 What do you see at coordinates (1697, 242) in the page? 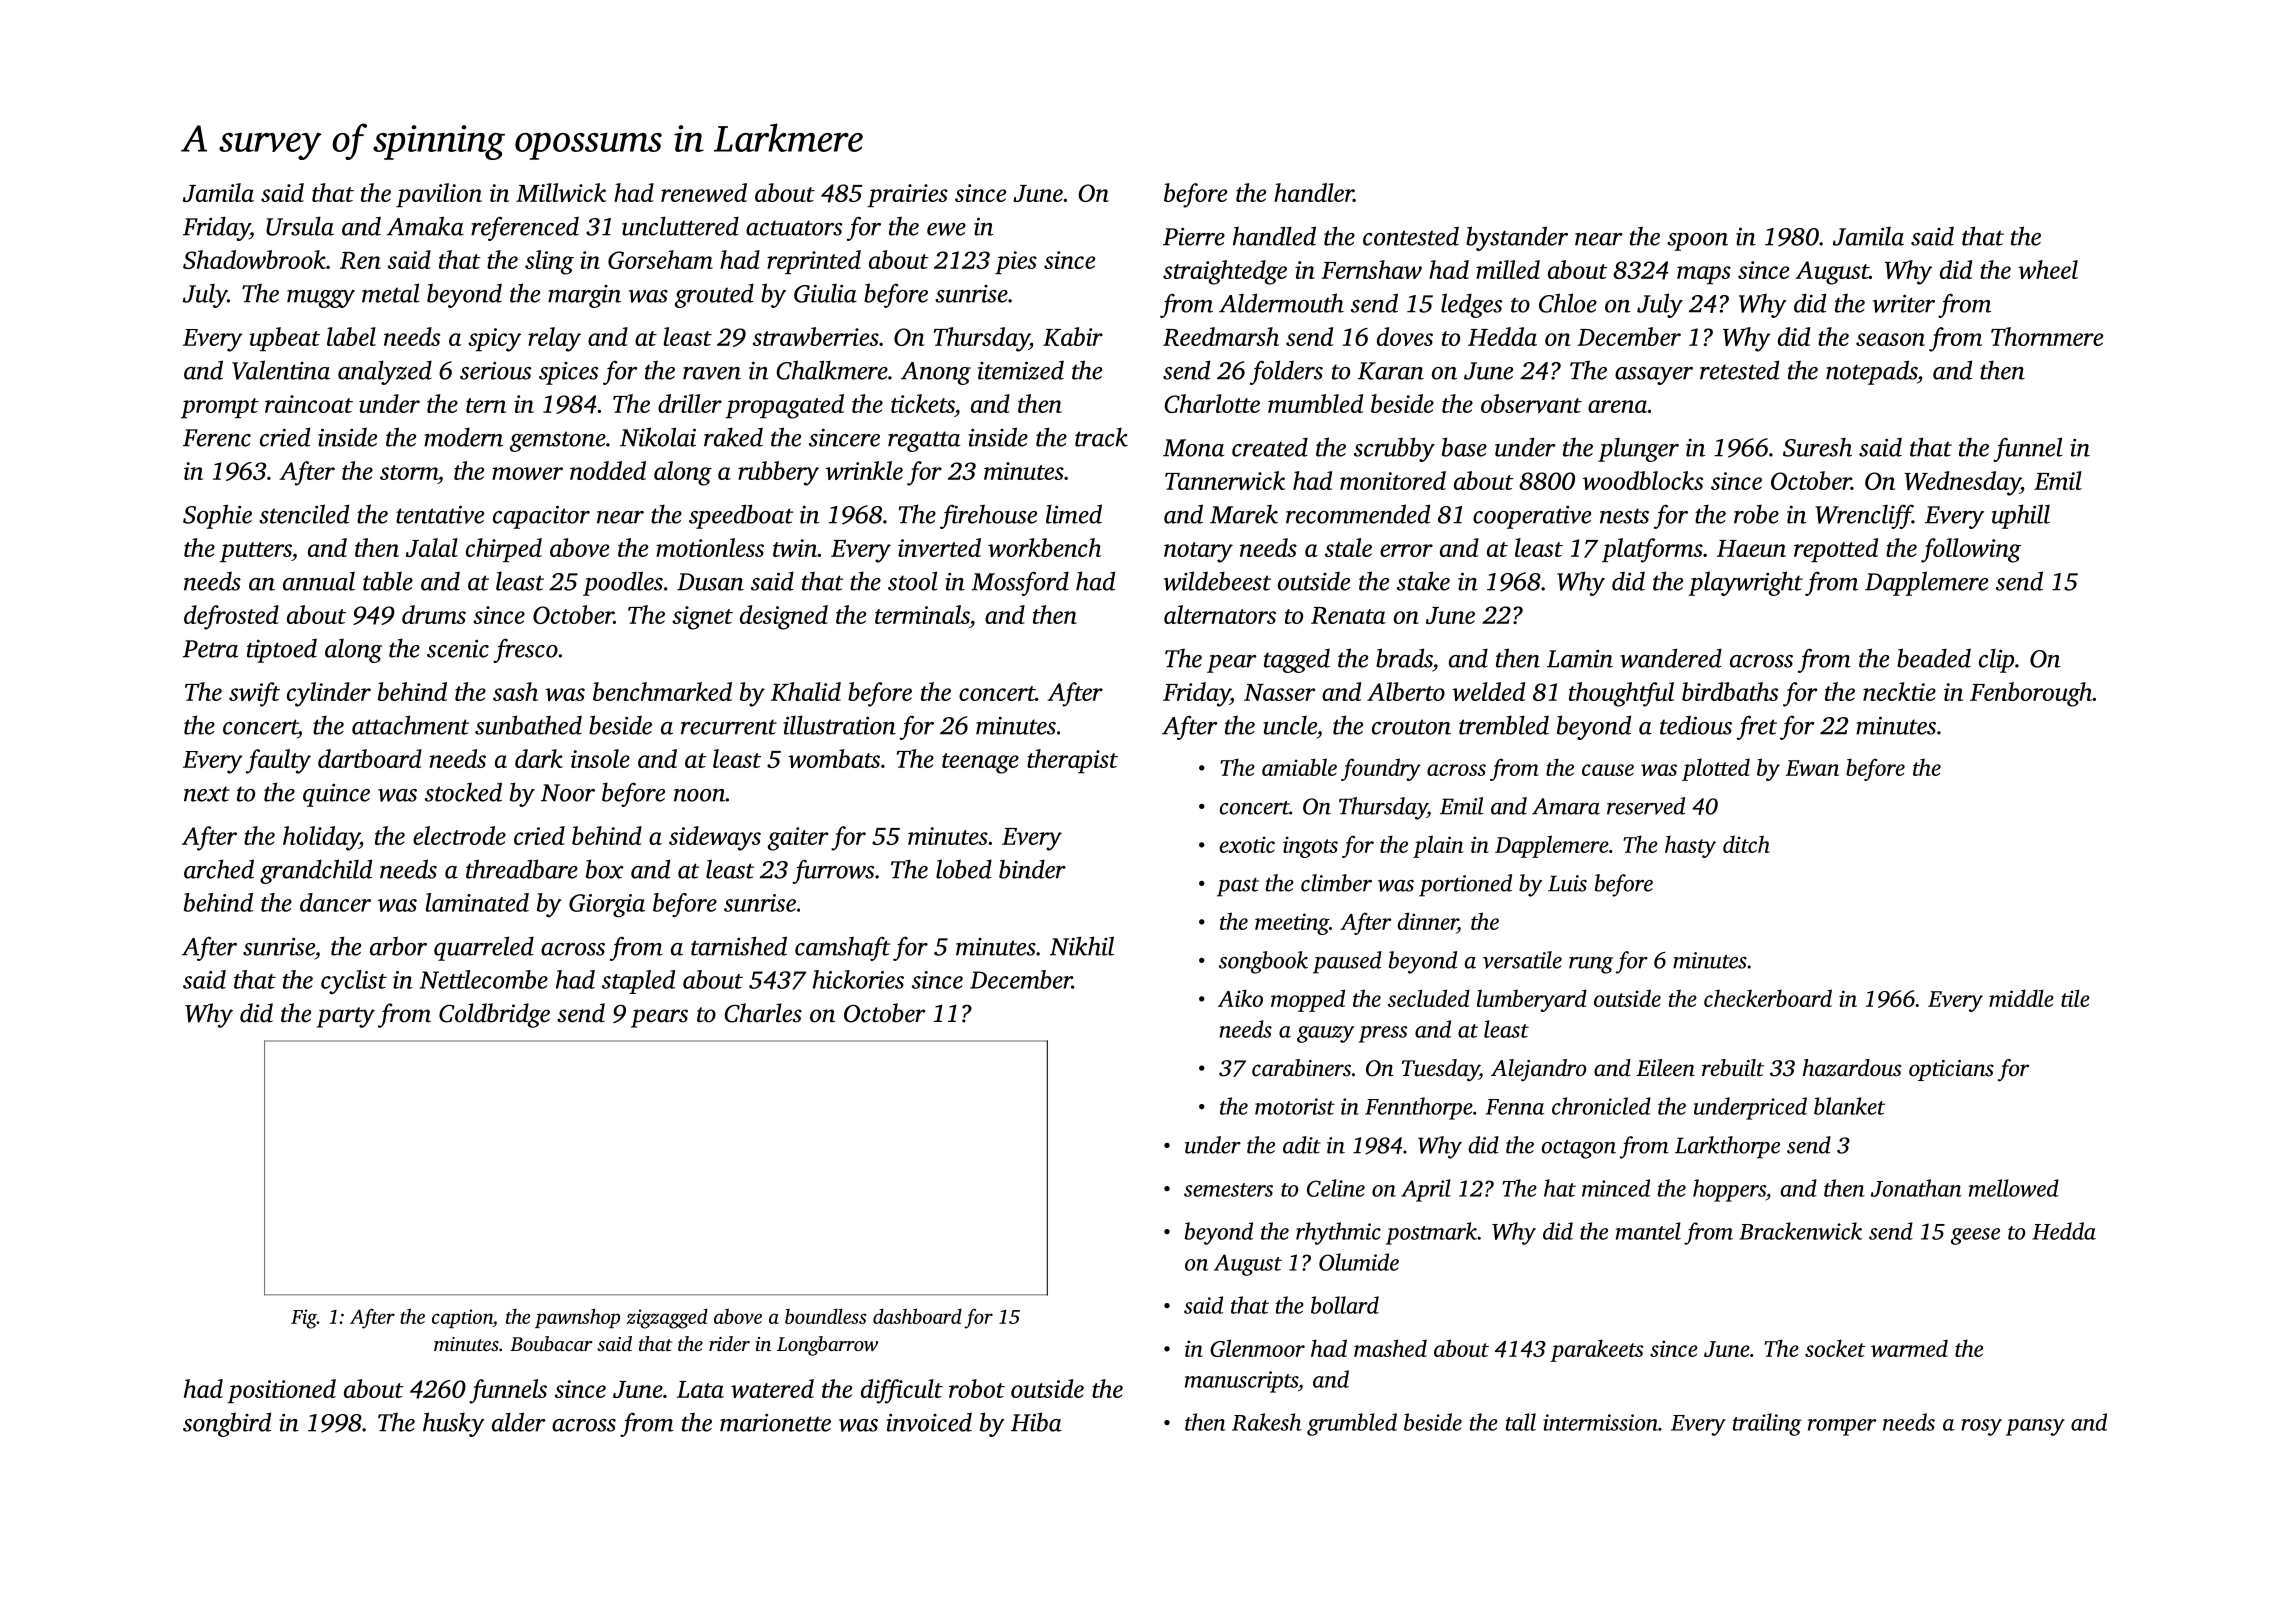
I see `spoon` at bounding box center [1697, 242].
